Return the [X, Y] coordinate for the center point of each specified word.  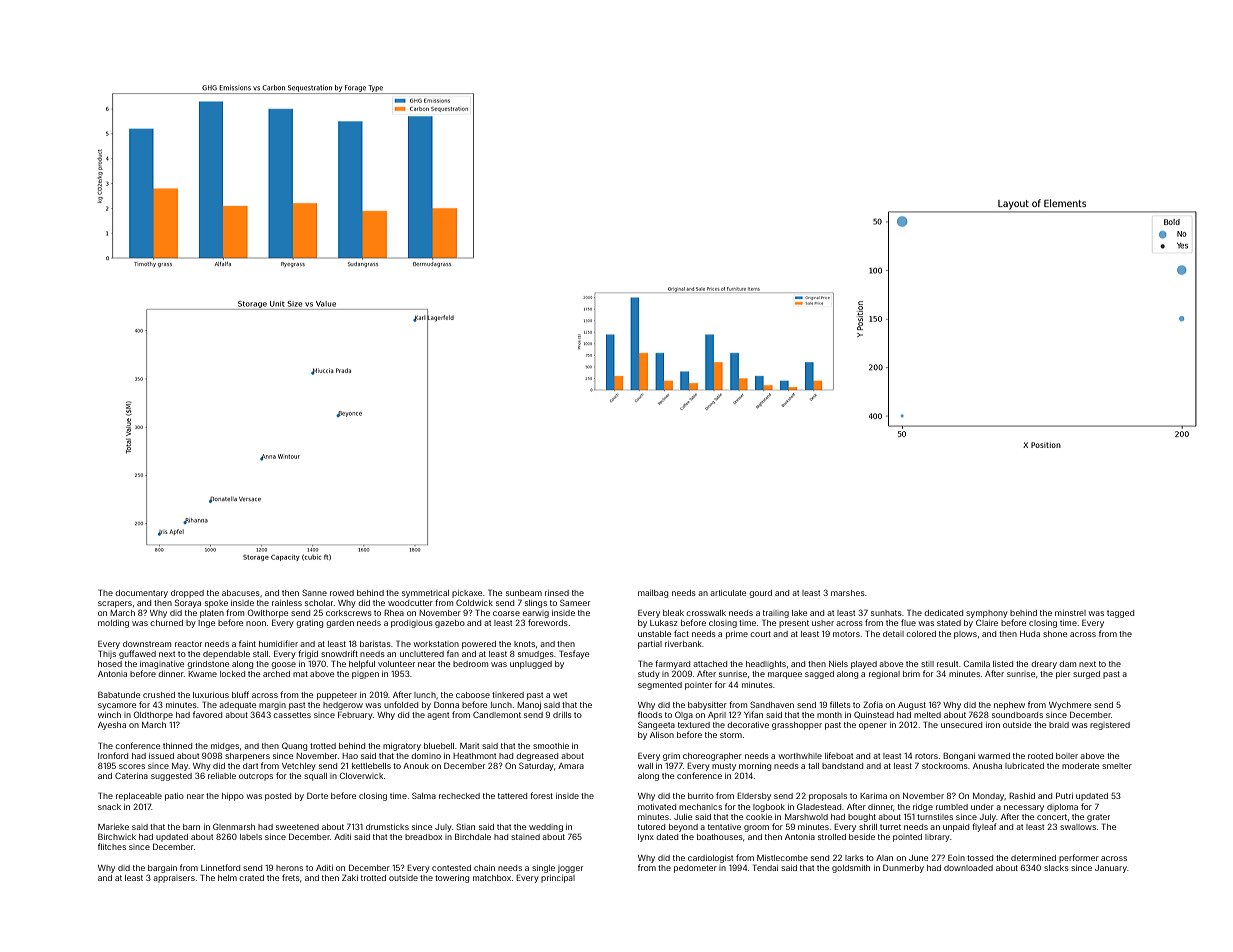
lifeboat [839, 755]
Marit [469, 746]
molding [113, 624]
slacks [1056, 868]
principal [558, 879]
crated [251, 878]
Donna [446, 704]
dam [1067, 664]
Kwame [202, 674]
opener [873, 726]
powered [479, 645]
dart [250, 766]
